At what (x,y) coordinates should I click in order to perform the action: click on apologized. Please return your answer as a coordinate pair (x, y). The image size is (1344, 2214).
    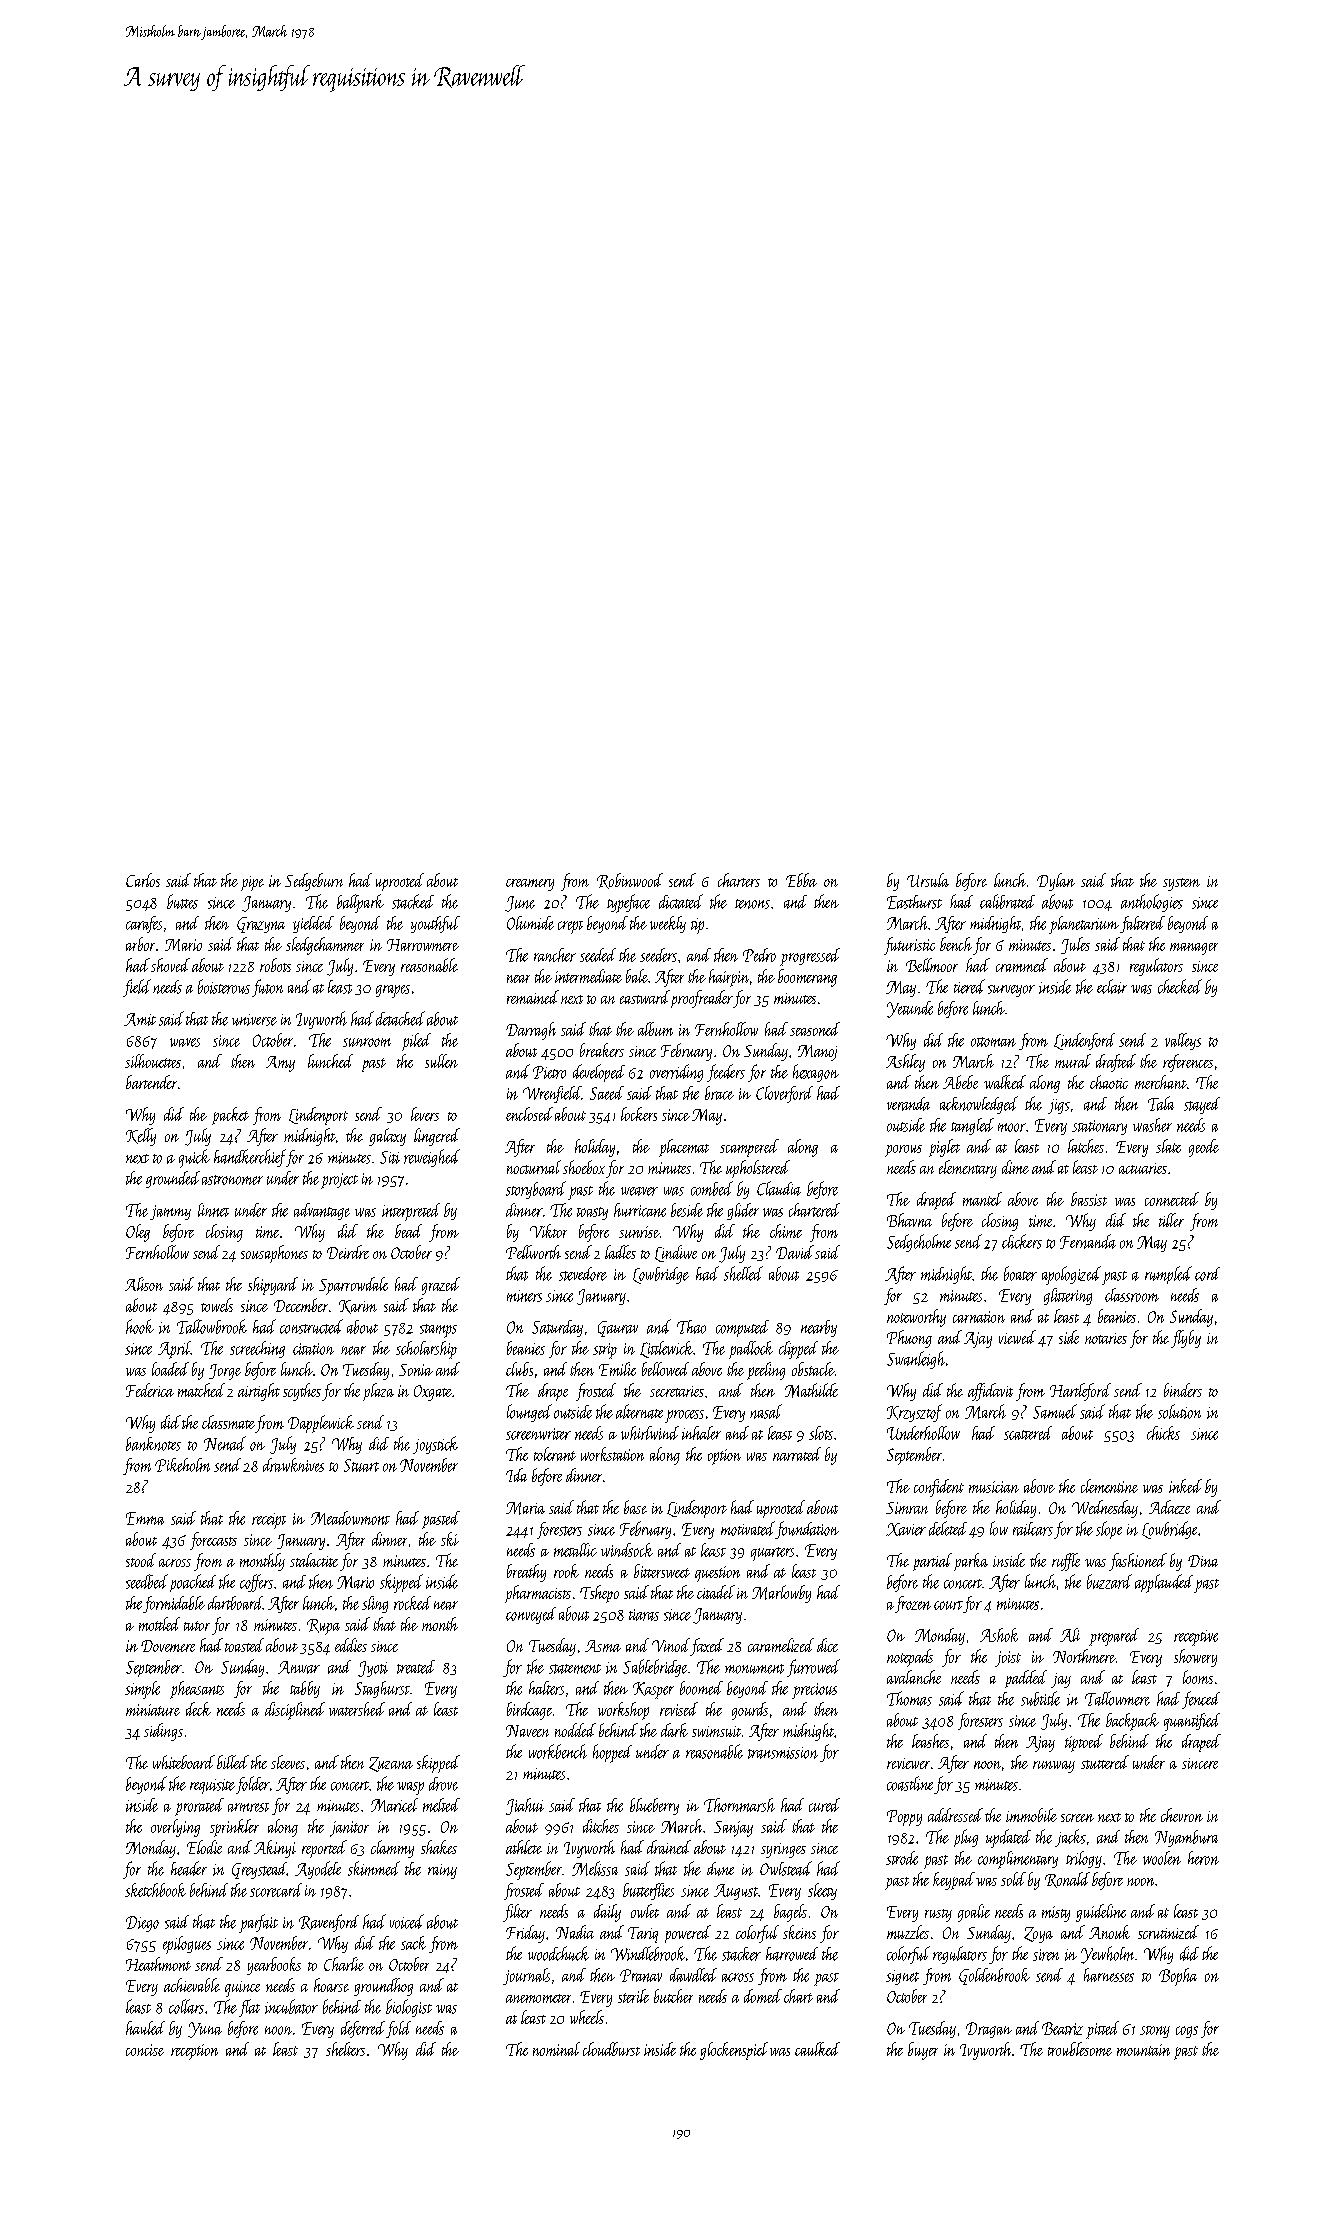
    Looking at the image, I should click on (1071, 1275).
